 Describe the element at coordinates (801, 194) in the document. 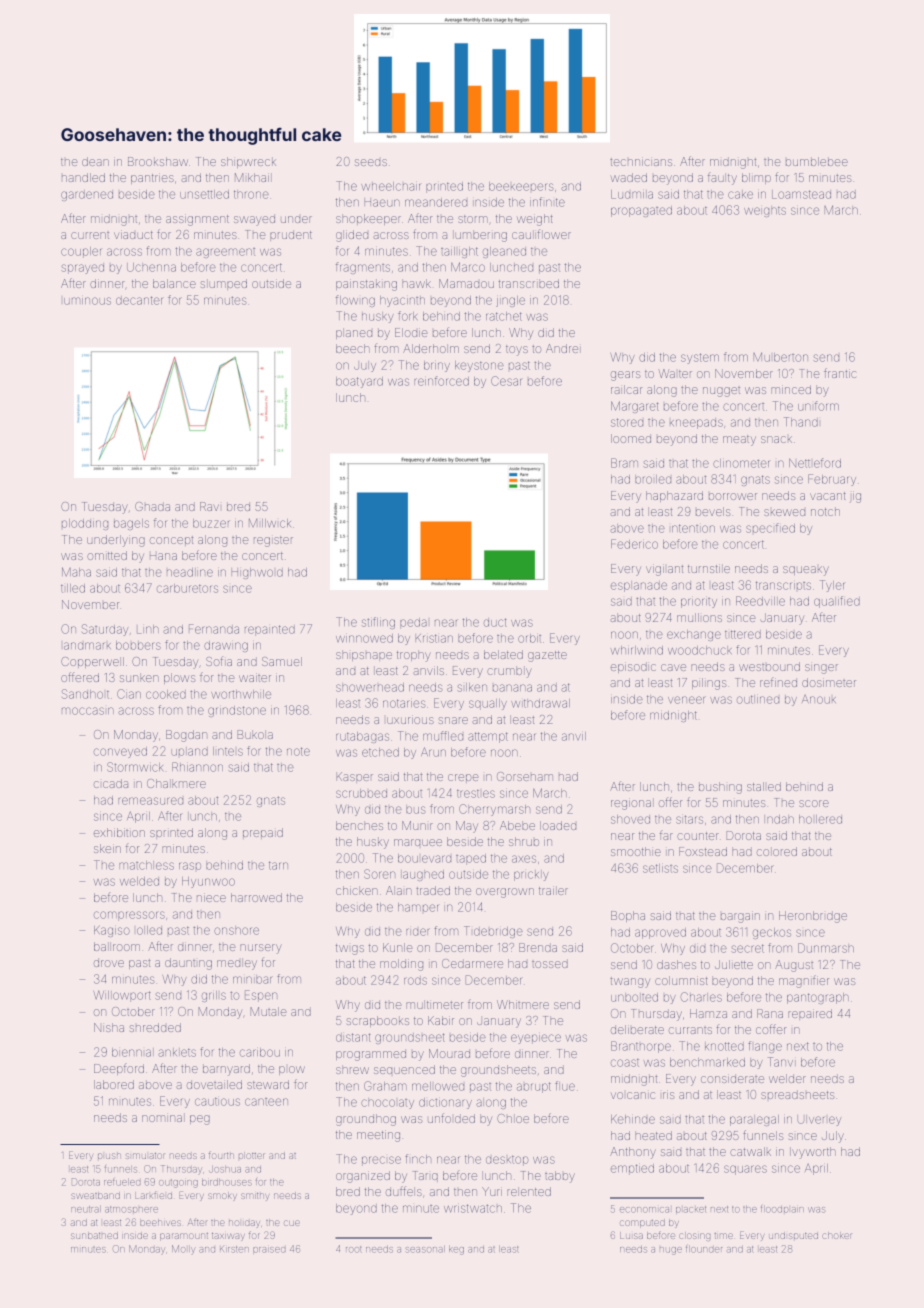

I see `Loamstead` at that location.
